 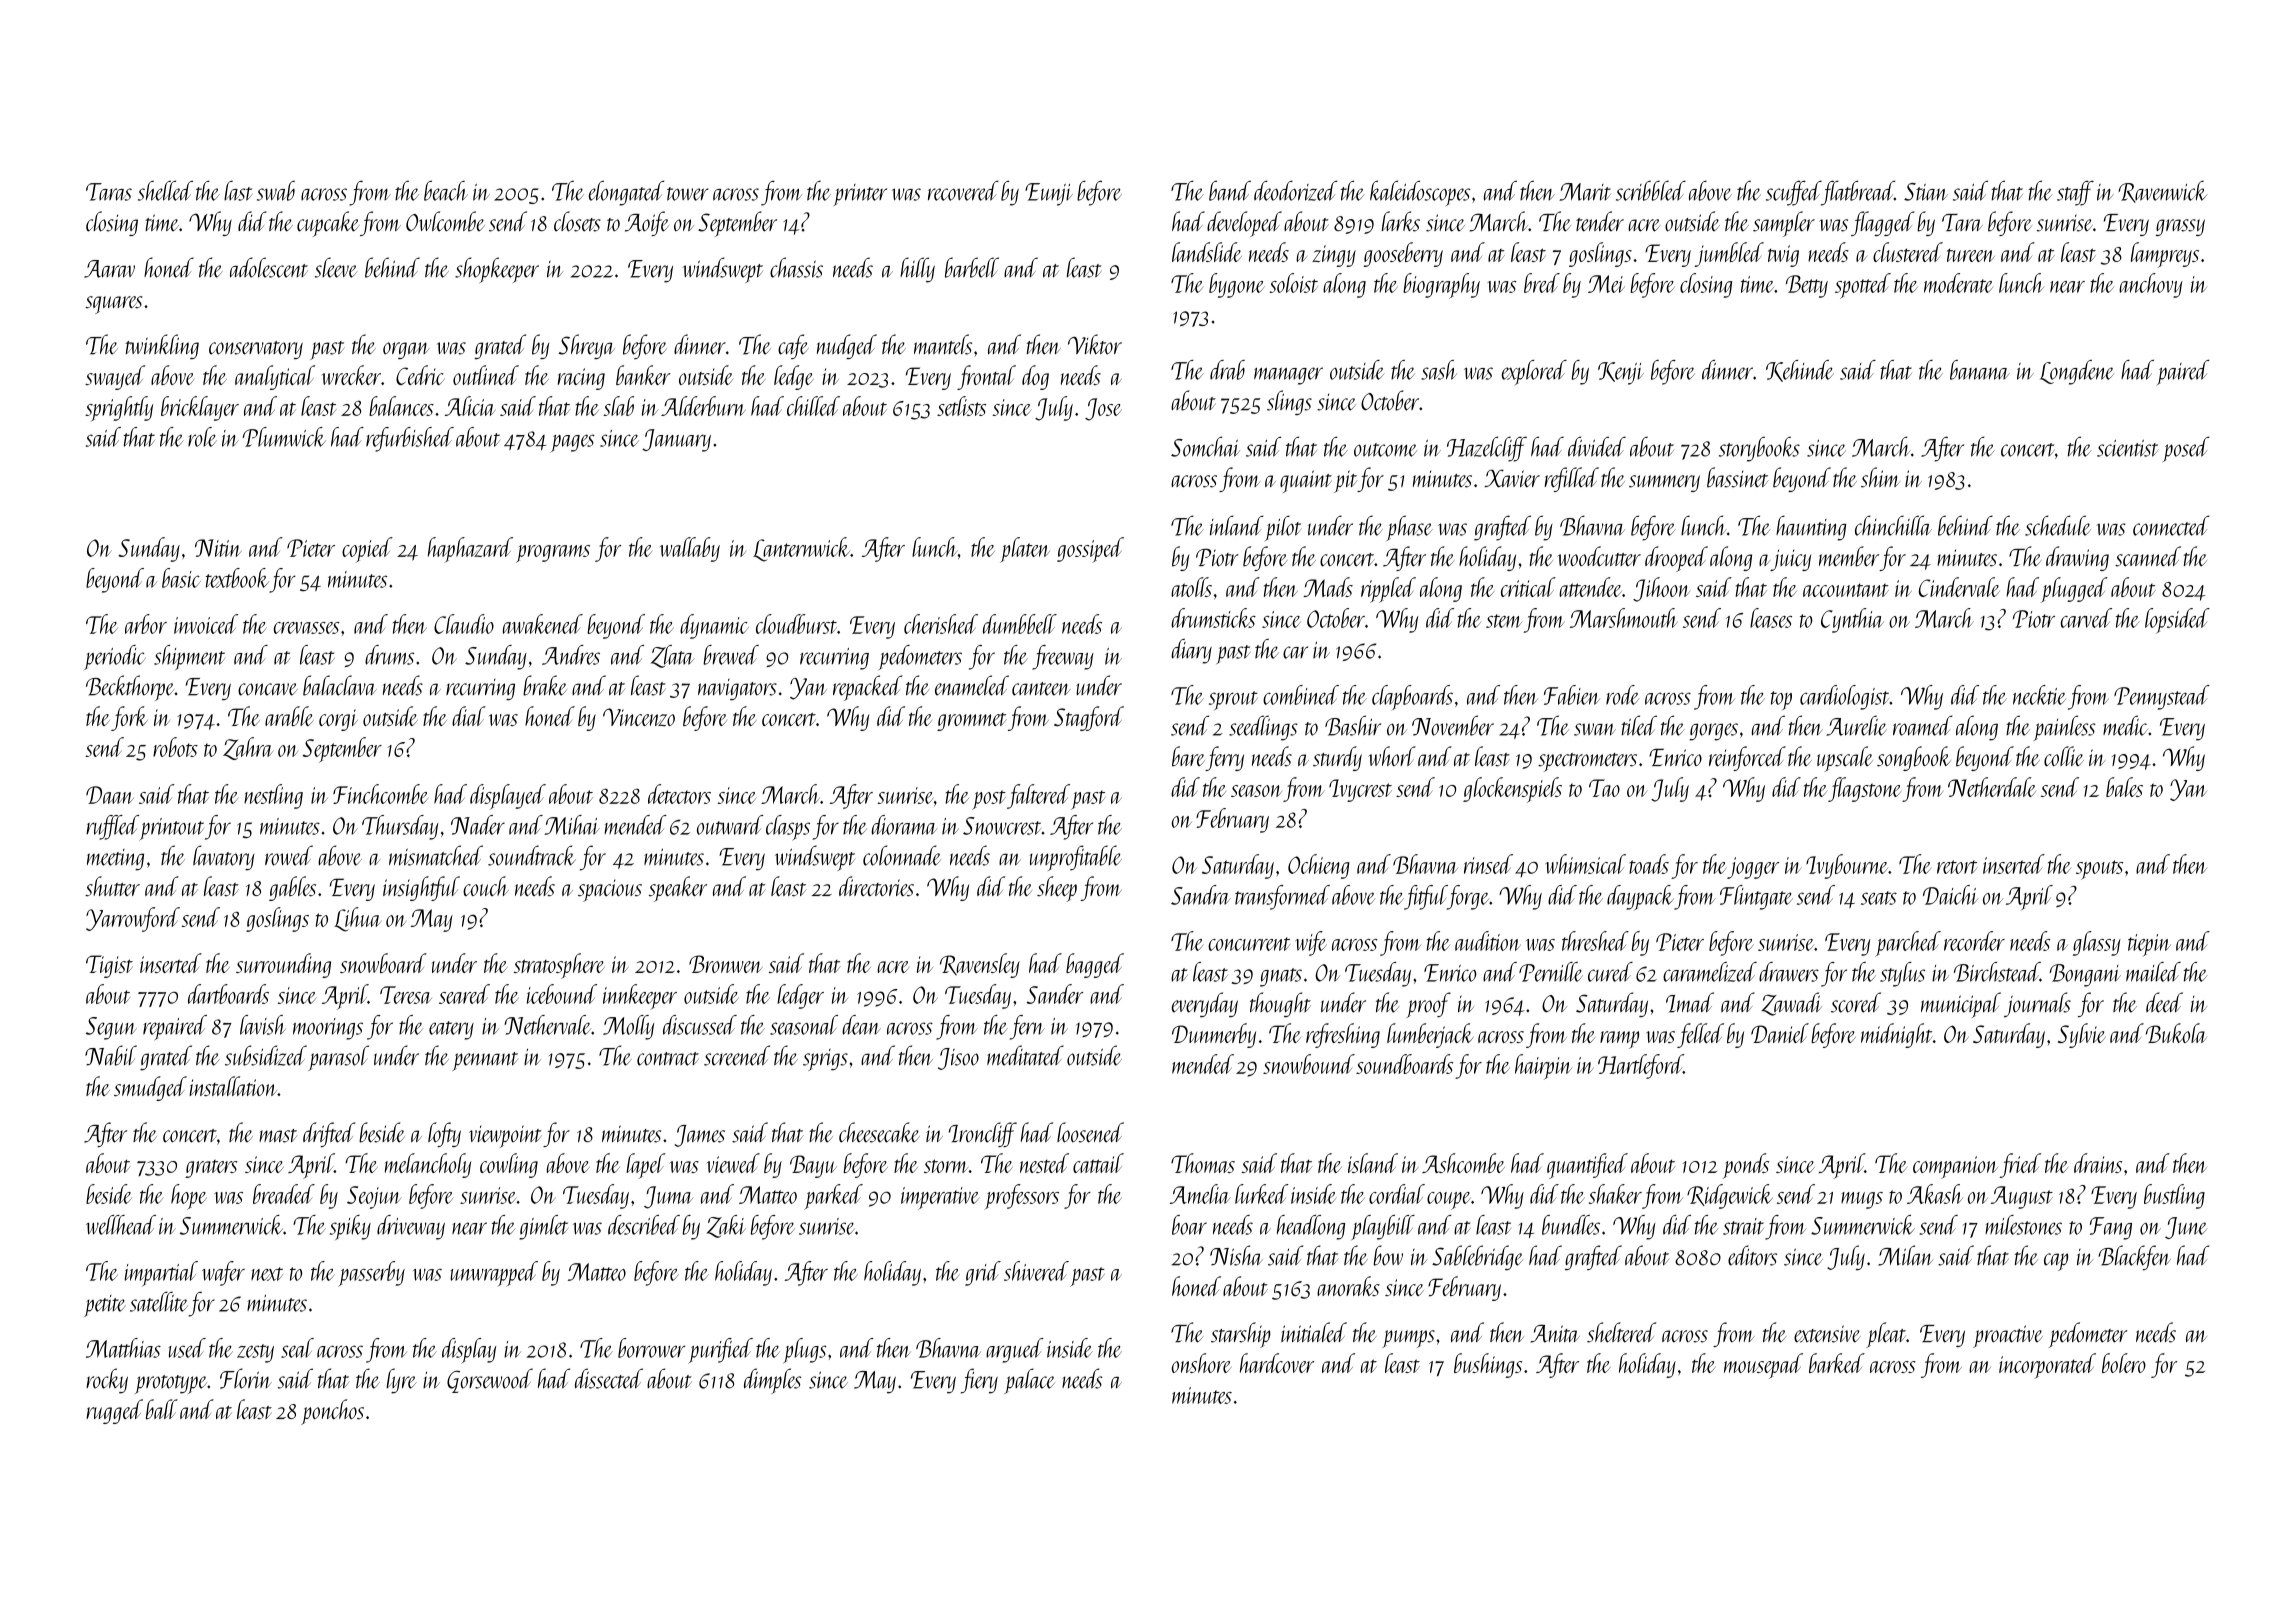 What do you see at coordinates (202, 437) in the image?
I see `role` at bounding box center [202, 437].
